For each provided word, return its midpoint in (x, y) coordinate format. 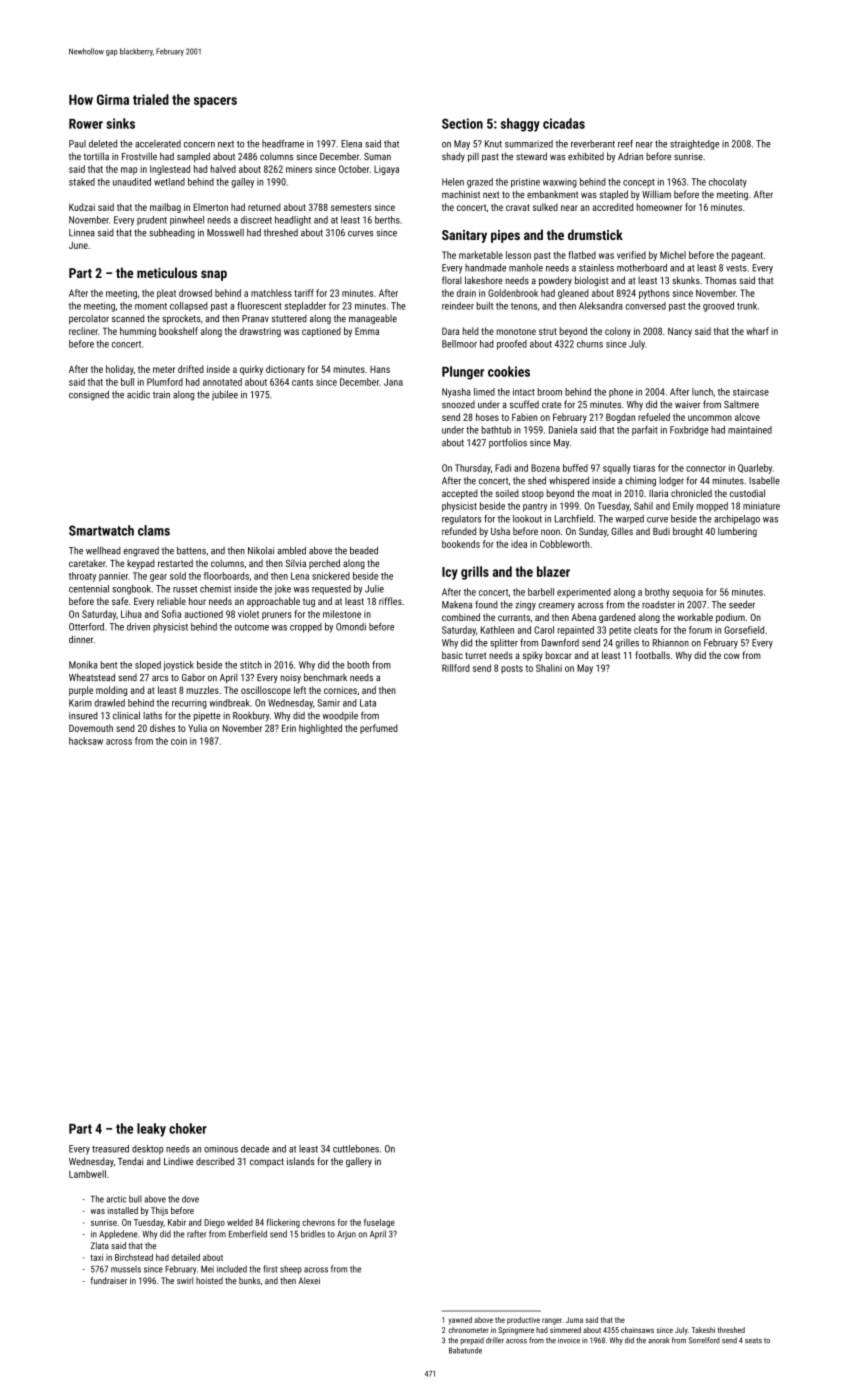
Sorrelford (704, 1340)
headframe (283, 144)
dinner (81, 639)
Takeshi (703, 1330)
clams (154, 530)
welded (240, 1222)
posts (512, 669)
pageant (747, 256)
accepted (460, 494)
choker (188, 1128)
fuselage (379, 1223)
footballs (653, 655)
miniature (761, 506)
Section (462, 123)
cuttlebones (356, 1149)
